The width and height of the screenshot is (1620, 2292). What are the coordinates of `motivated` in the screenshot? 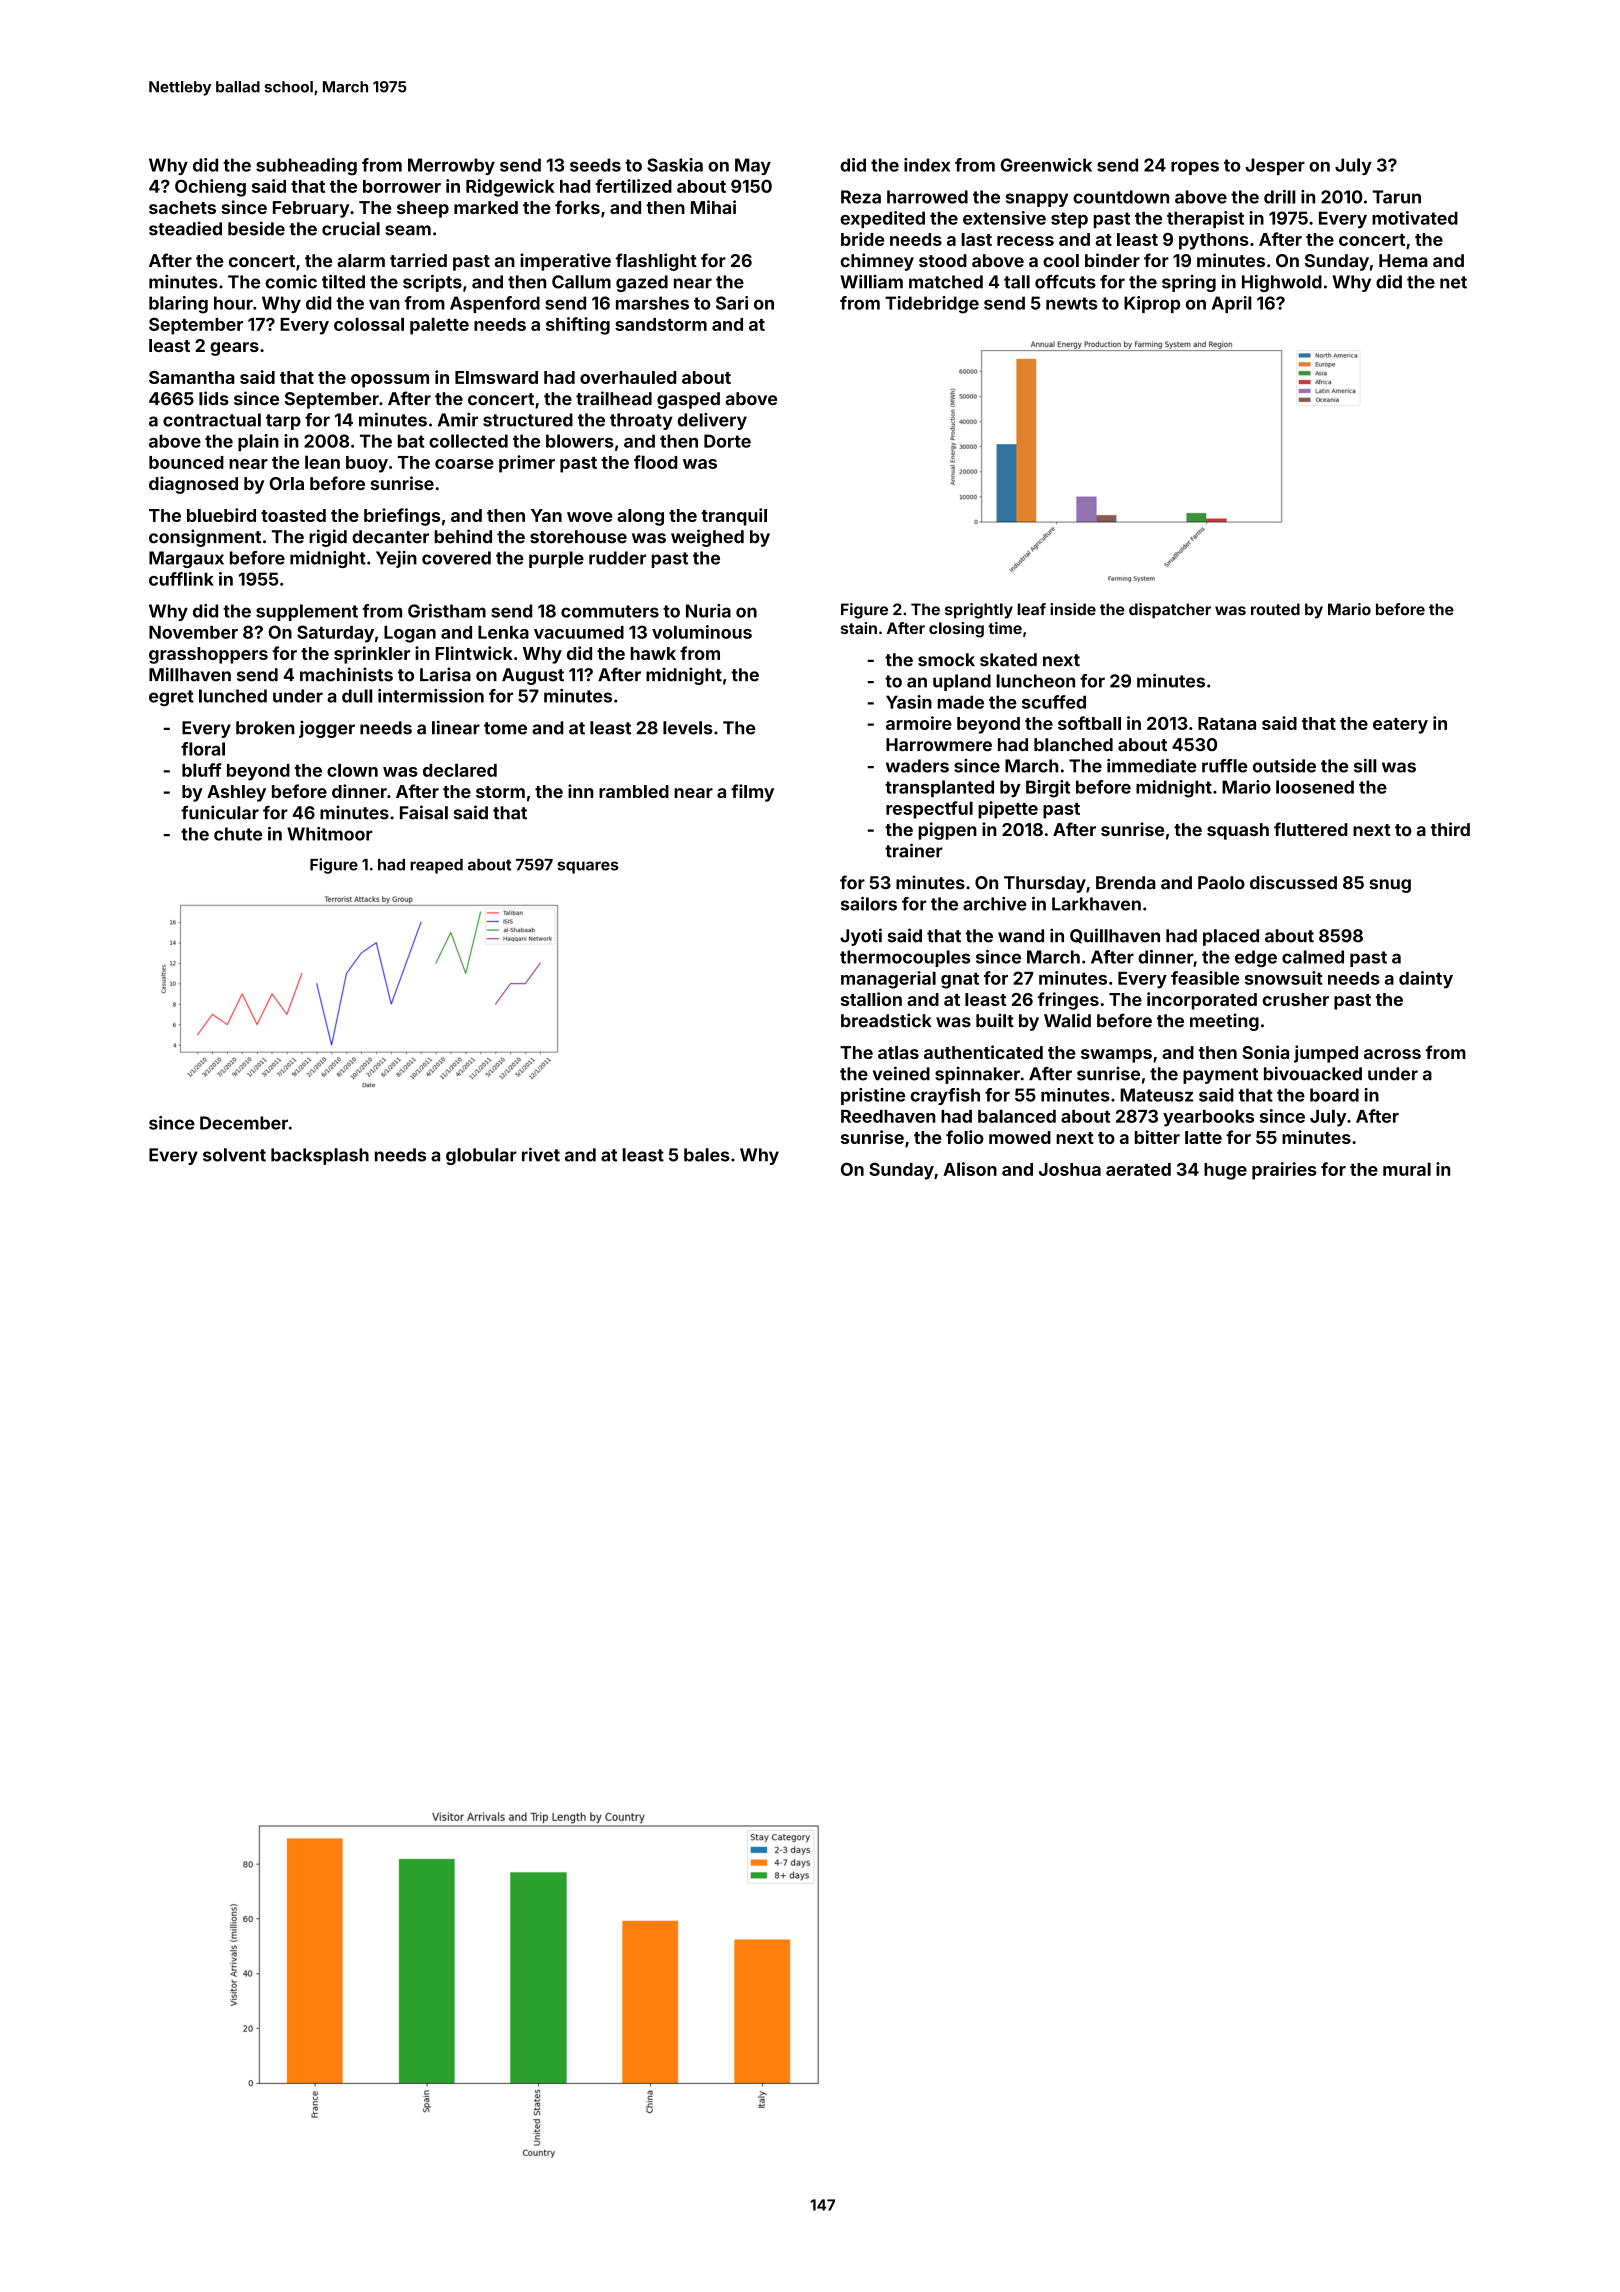 It's located at (1415, 218).
